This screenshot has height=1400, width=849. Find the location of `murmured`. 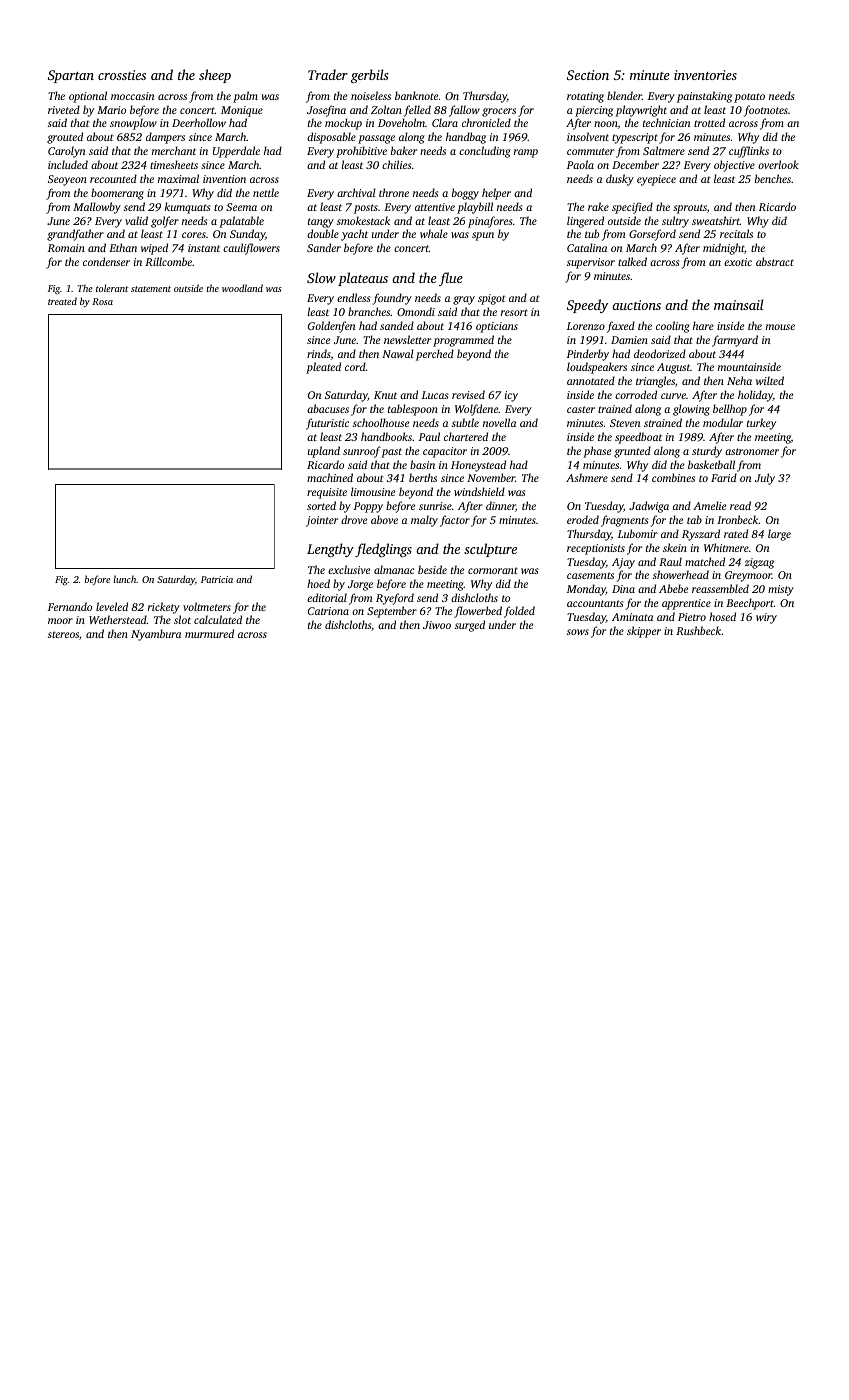

murmured is located at coordinates (209, 633).
